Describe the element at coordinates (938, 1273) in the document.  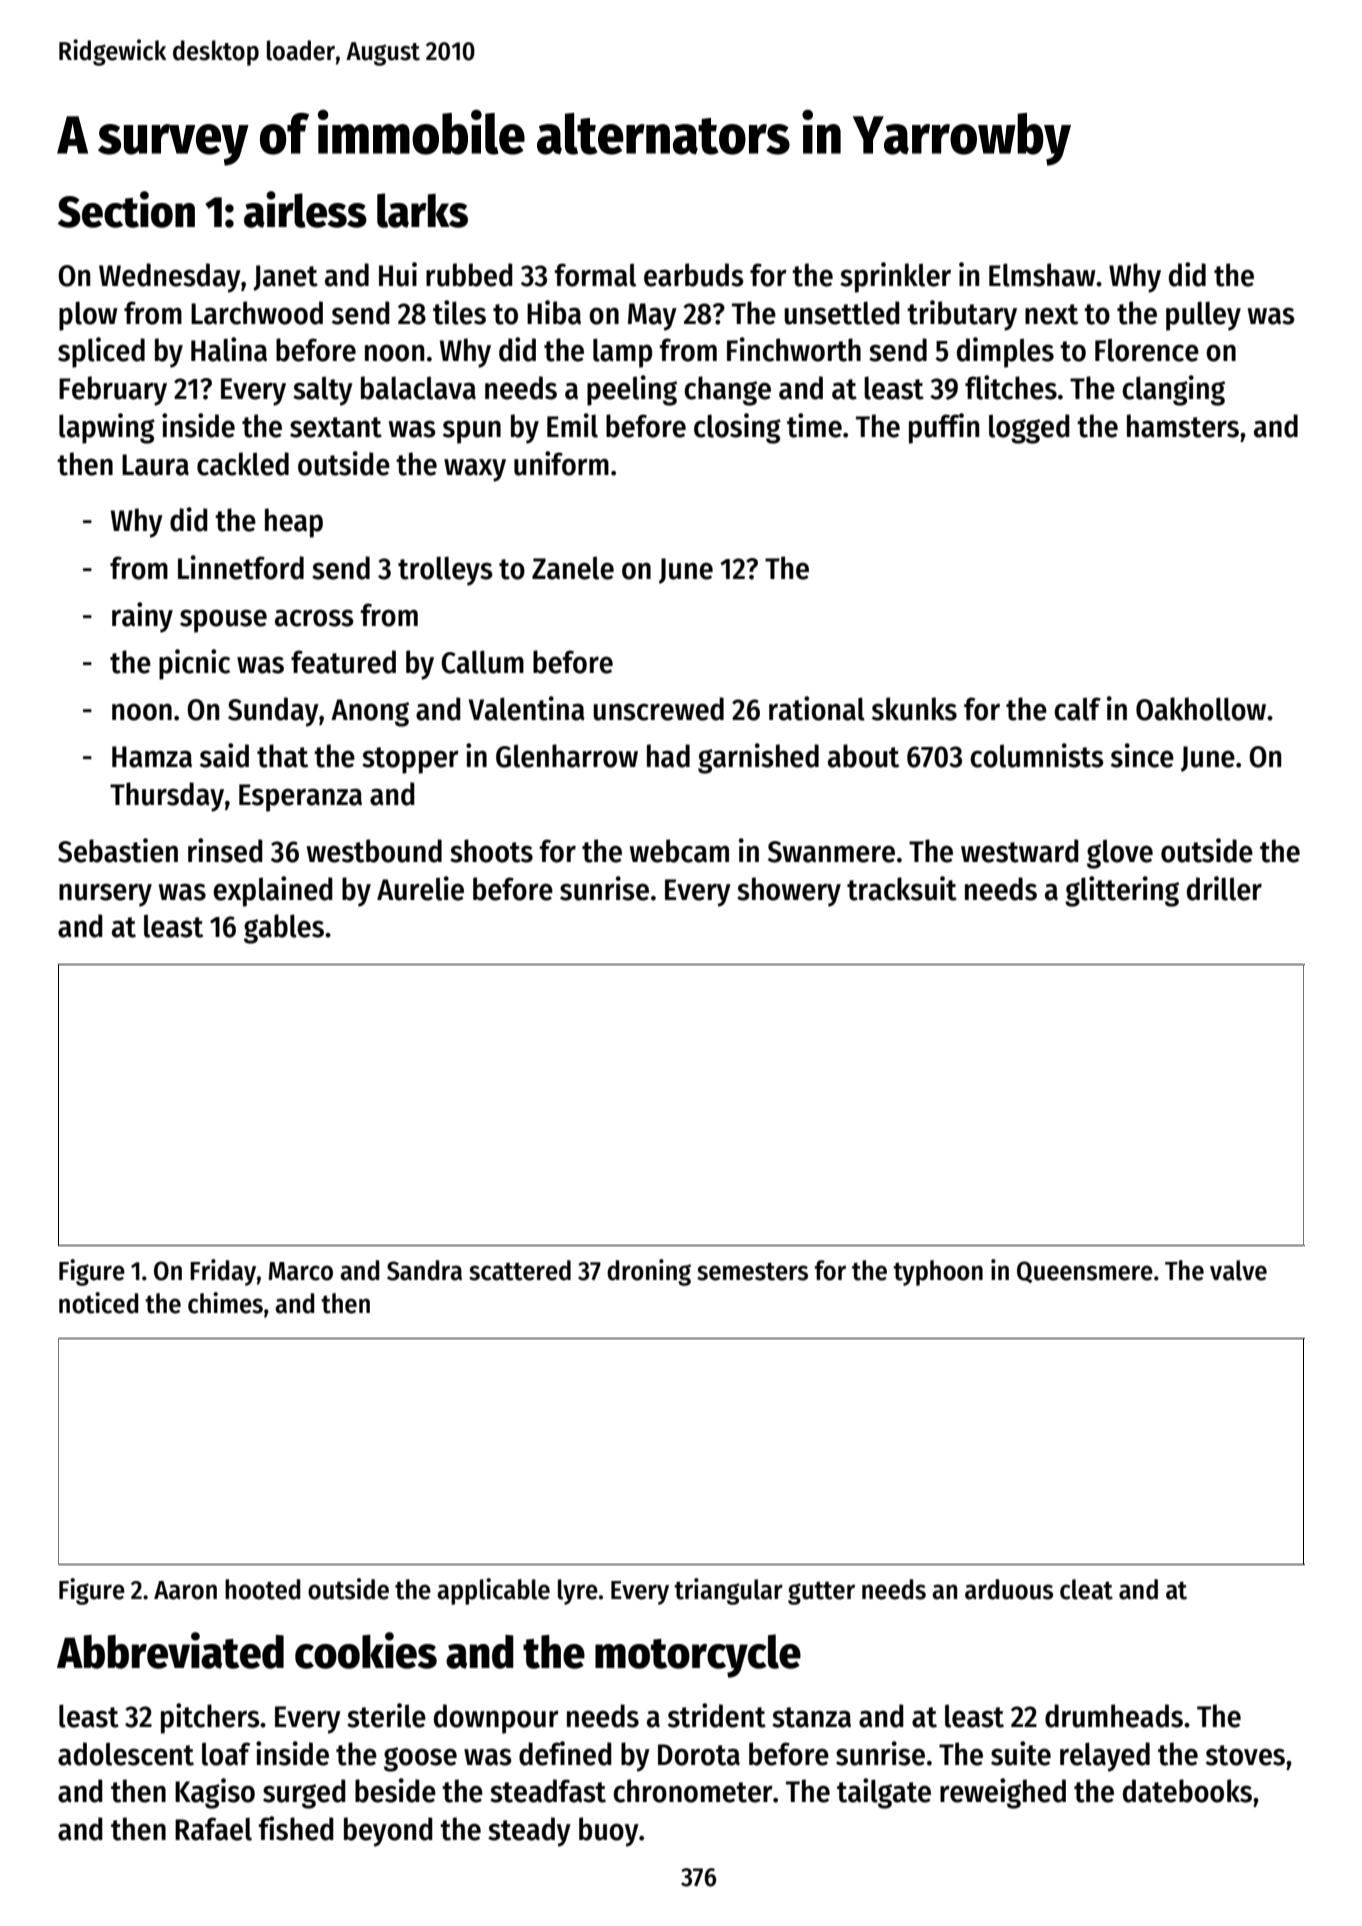
I see `typhoon` at that location.
